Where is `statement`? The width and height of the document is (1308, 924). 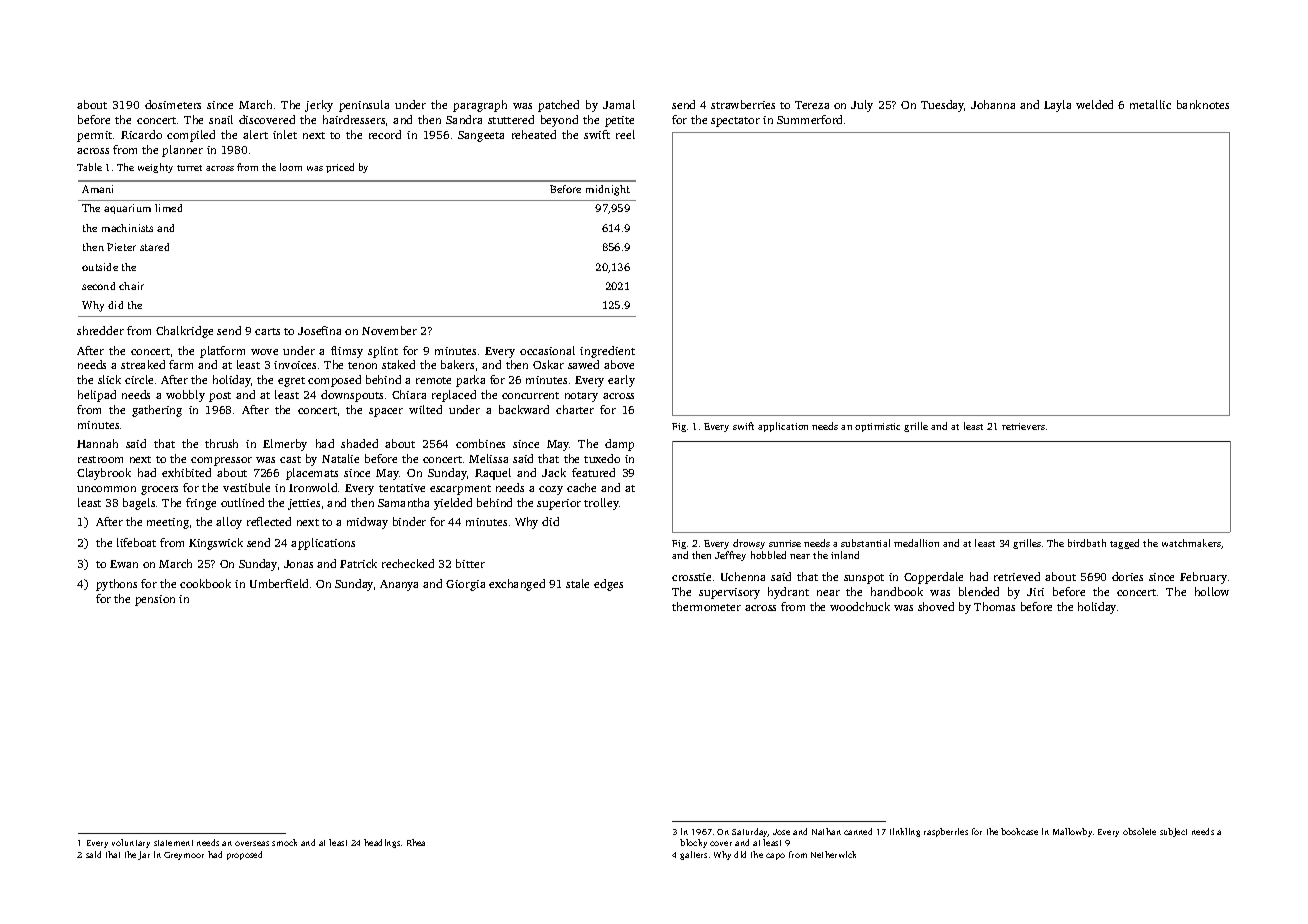
statement is located at coordinates (173, 843).
